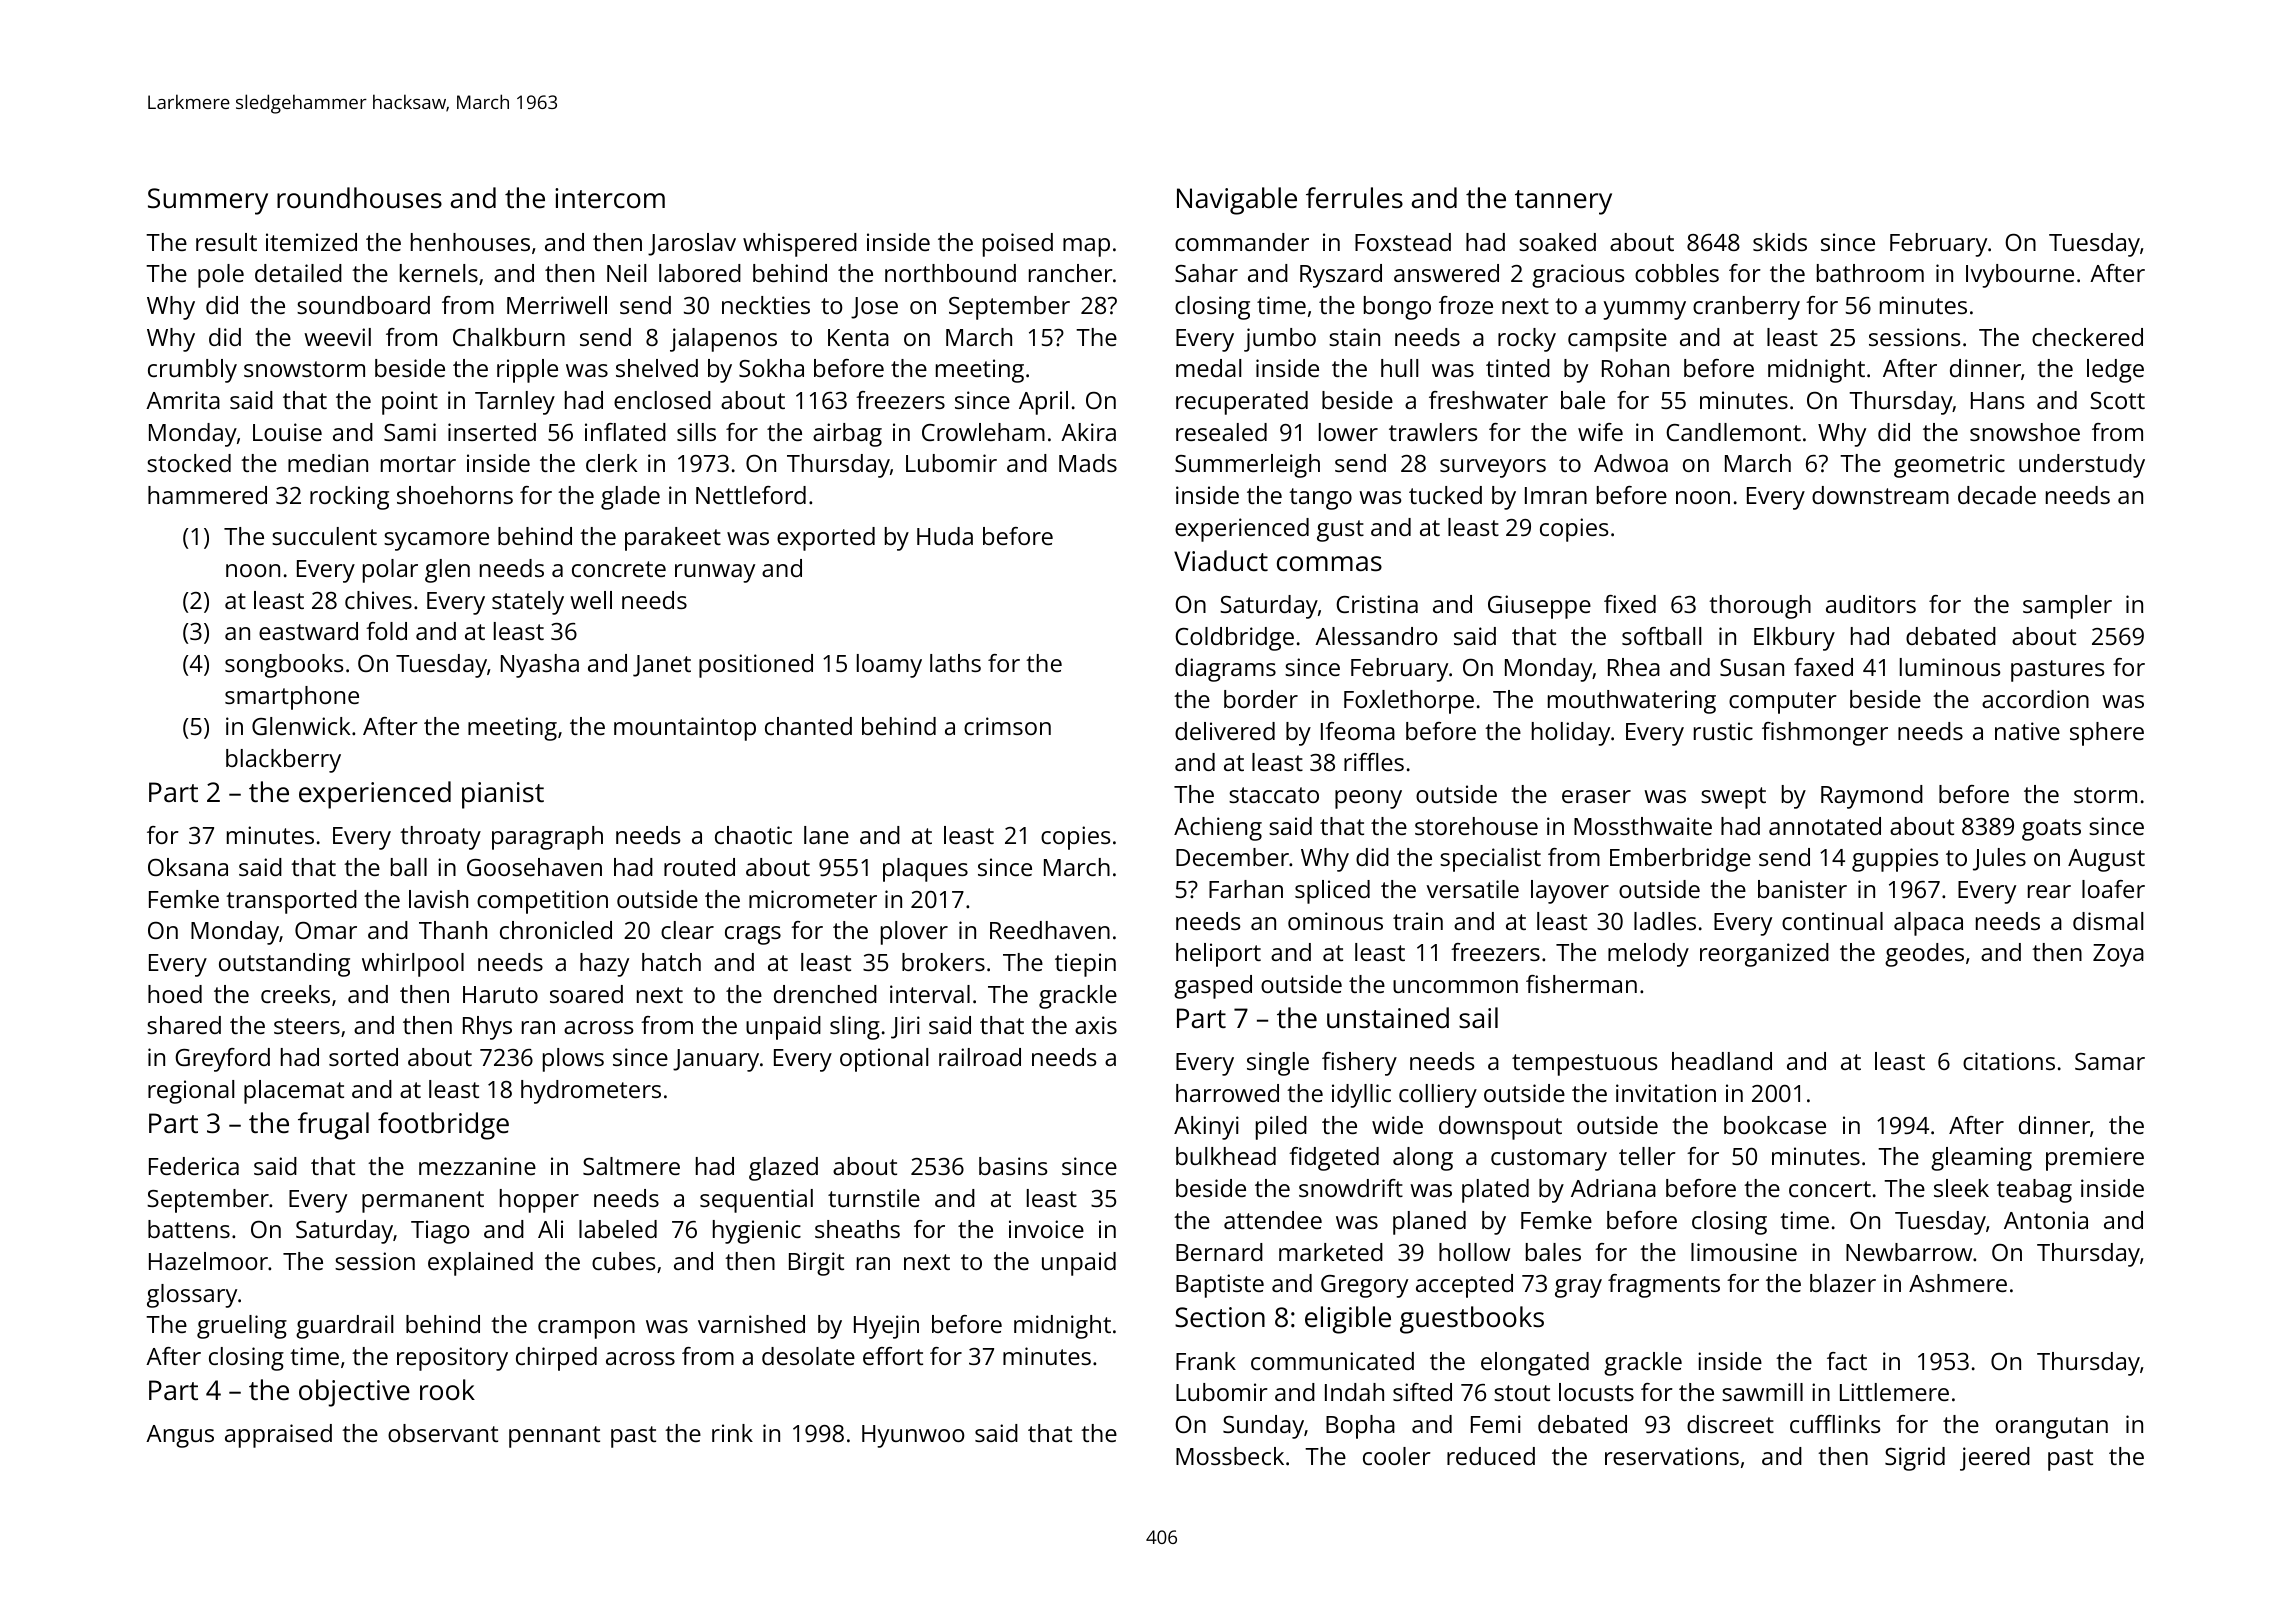  Describe the element at coordinates (1237, 201) in the document. I see `Navigable` at that location.
